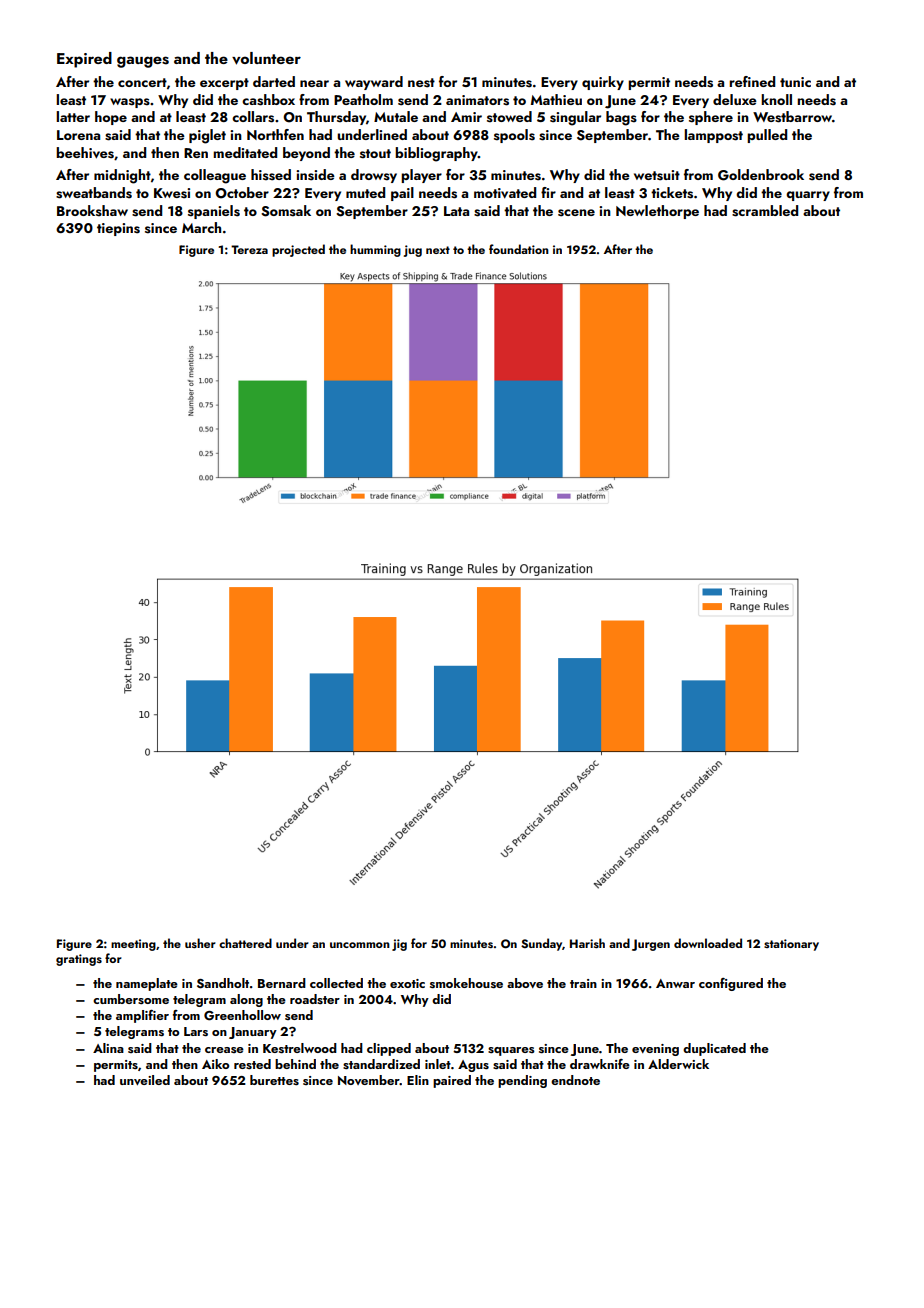 The height and width of the page is (1308, 924). I want to click on refined, so click(752, 81).
